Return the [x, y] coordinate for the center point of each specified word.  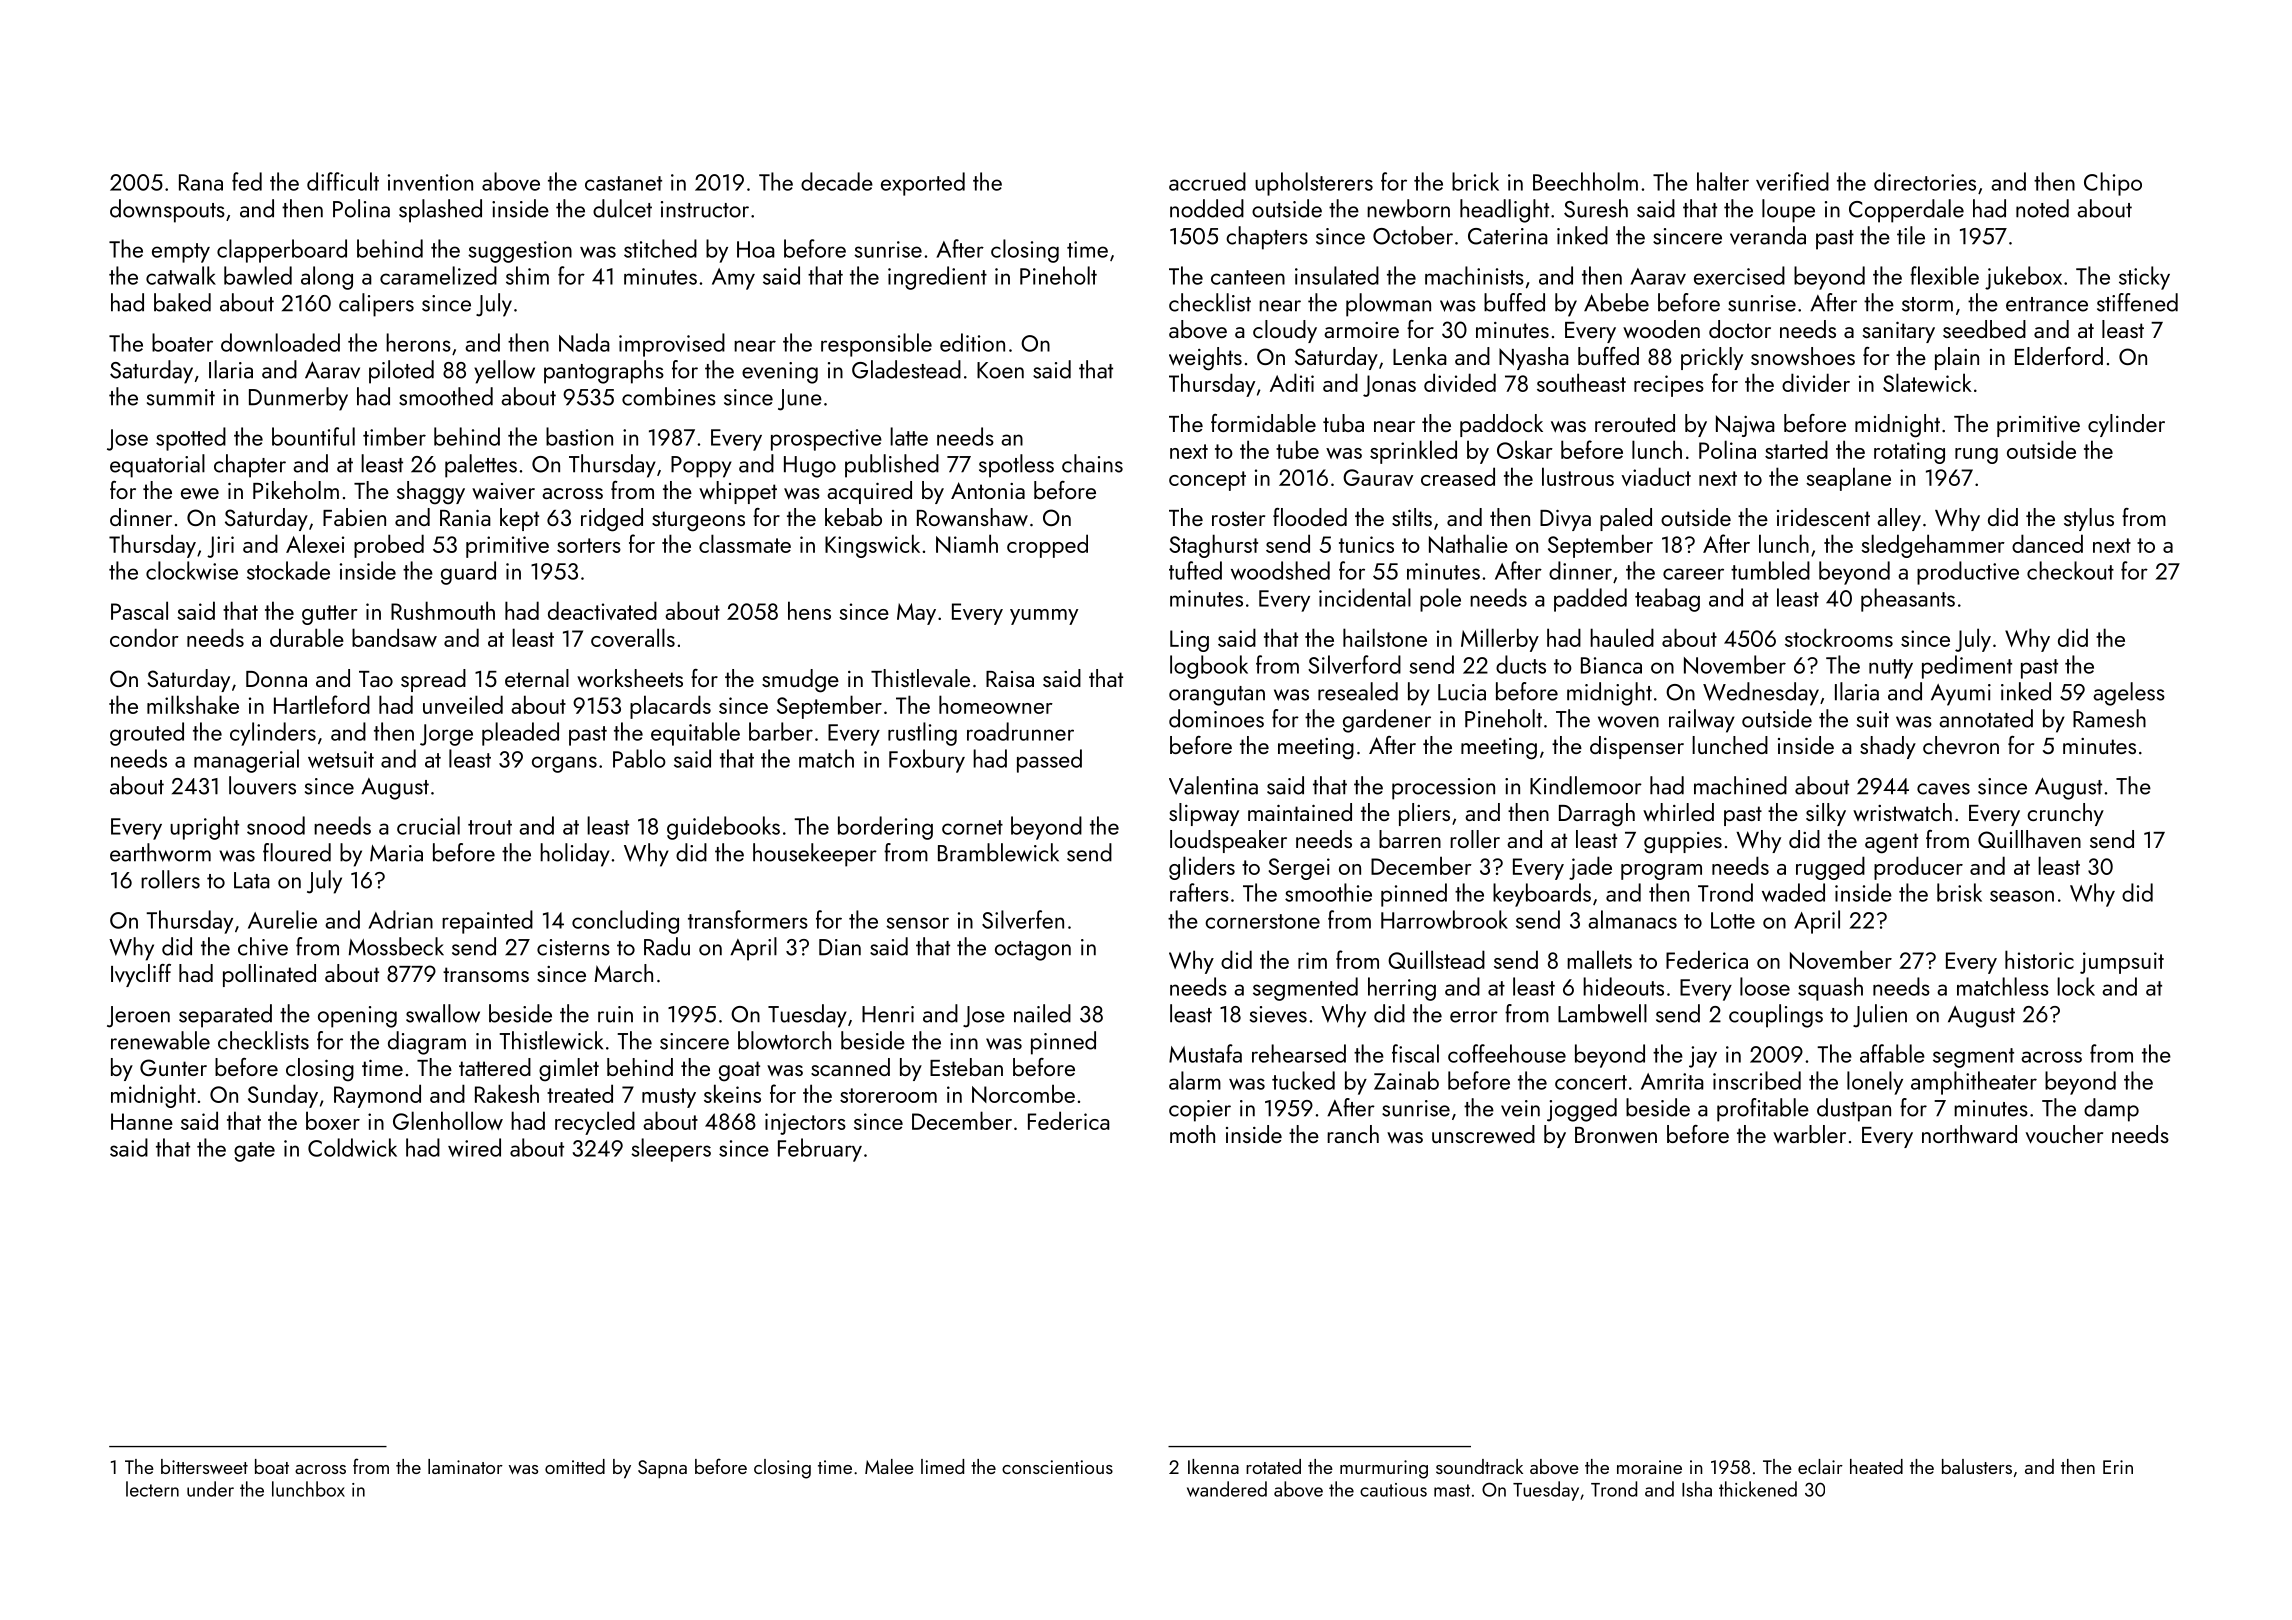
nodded [1207, 208]
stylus [2089, 519]
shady [1888, 747]
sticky [2144, 278]
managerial [246, 761]
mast [1452, 1490]
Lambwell [1602, 1013]
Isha [1697, 1489]
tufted [1195, 570]
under [210, 1489]
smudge [800, 681]
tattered [495, 1067]
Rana [201, 182]
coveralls [633, 637]
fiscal [1415, 1053]
